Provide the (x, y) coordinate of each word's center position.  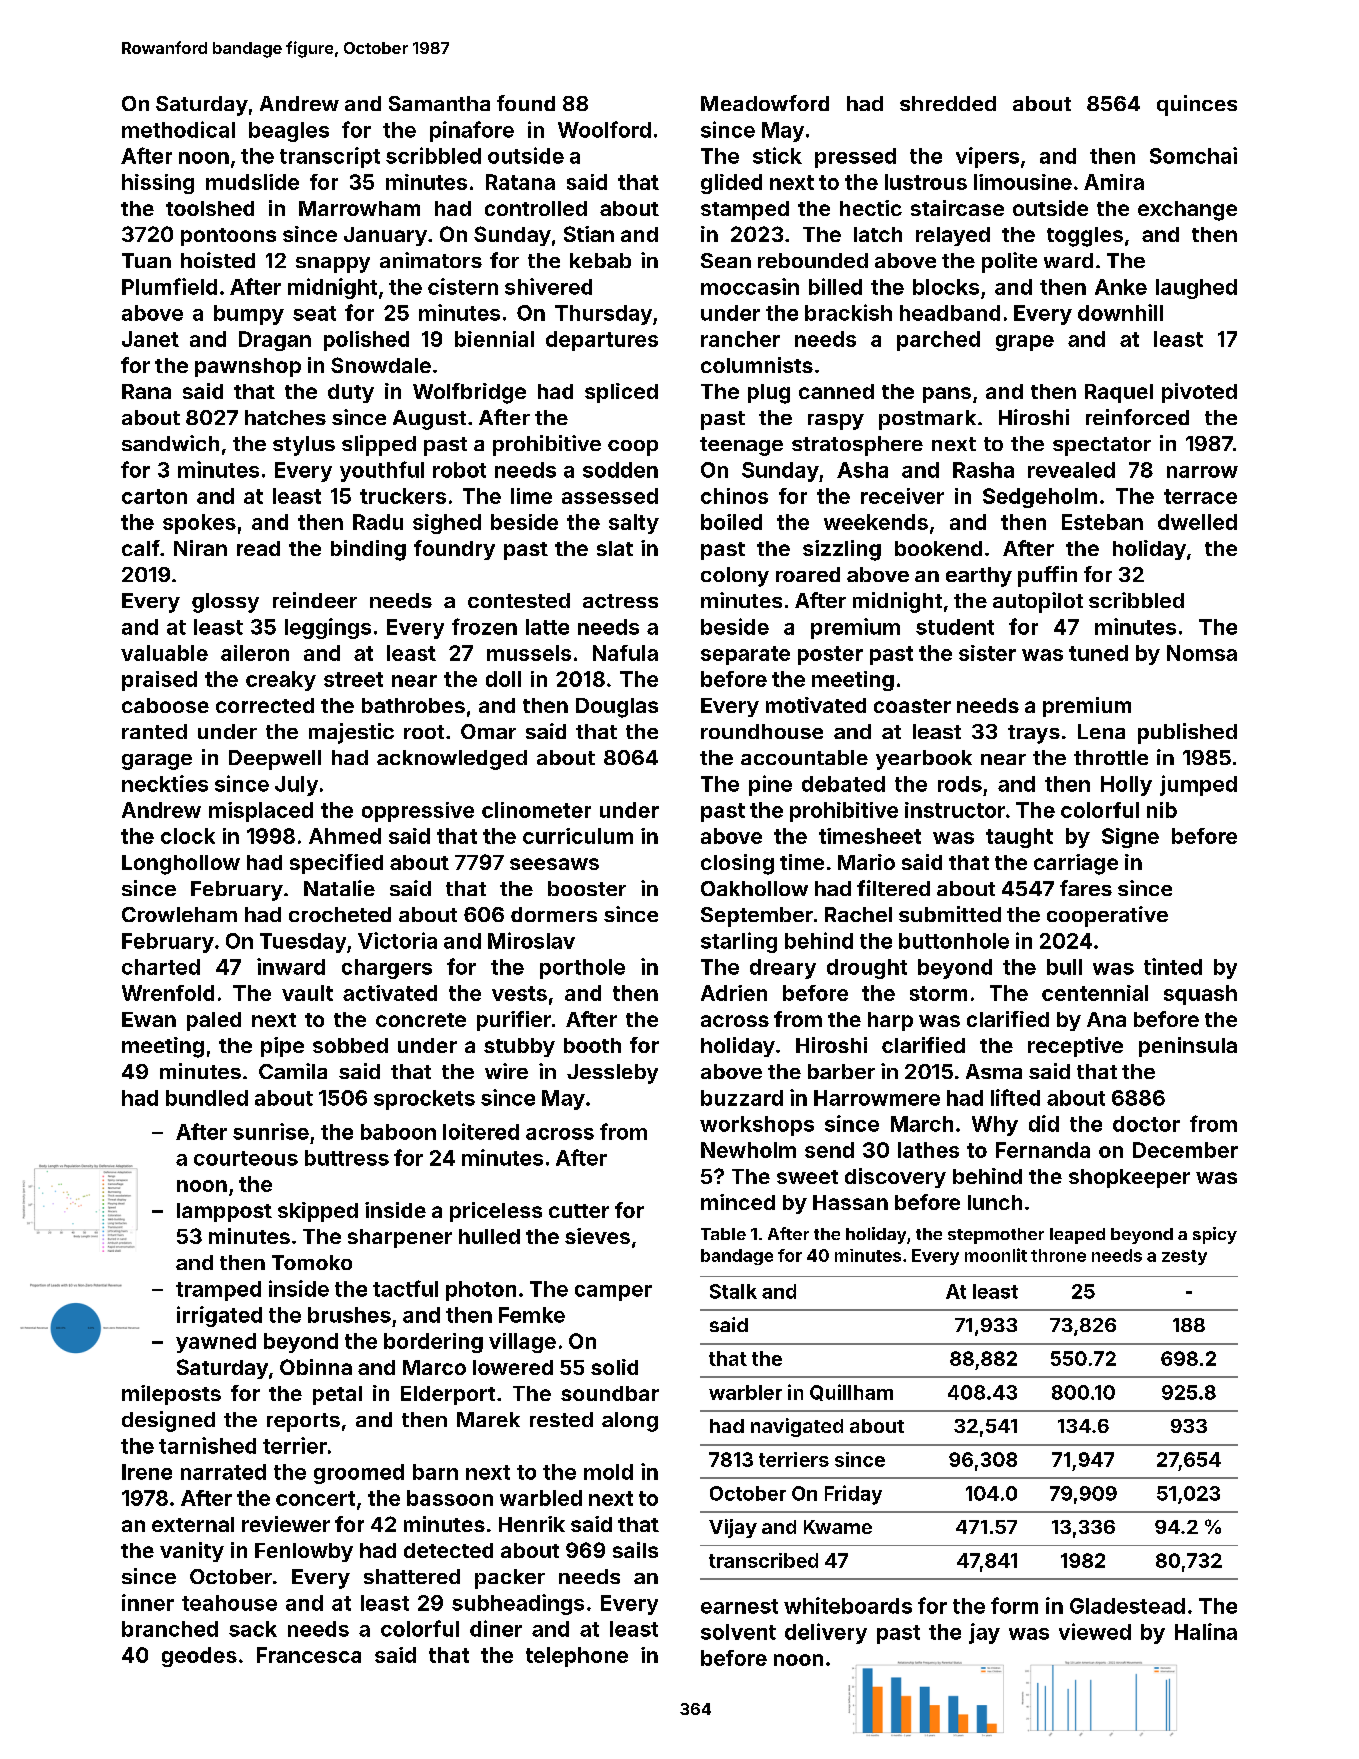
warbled (541, 1498)
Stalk (733, 1291)
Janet (150, 339)
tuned (1098, 653)
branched (170, 1629)
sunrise (271, 1131)
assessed (610, 496)
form (1014, 1605)
